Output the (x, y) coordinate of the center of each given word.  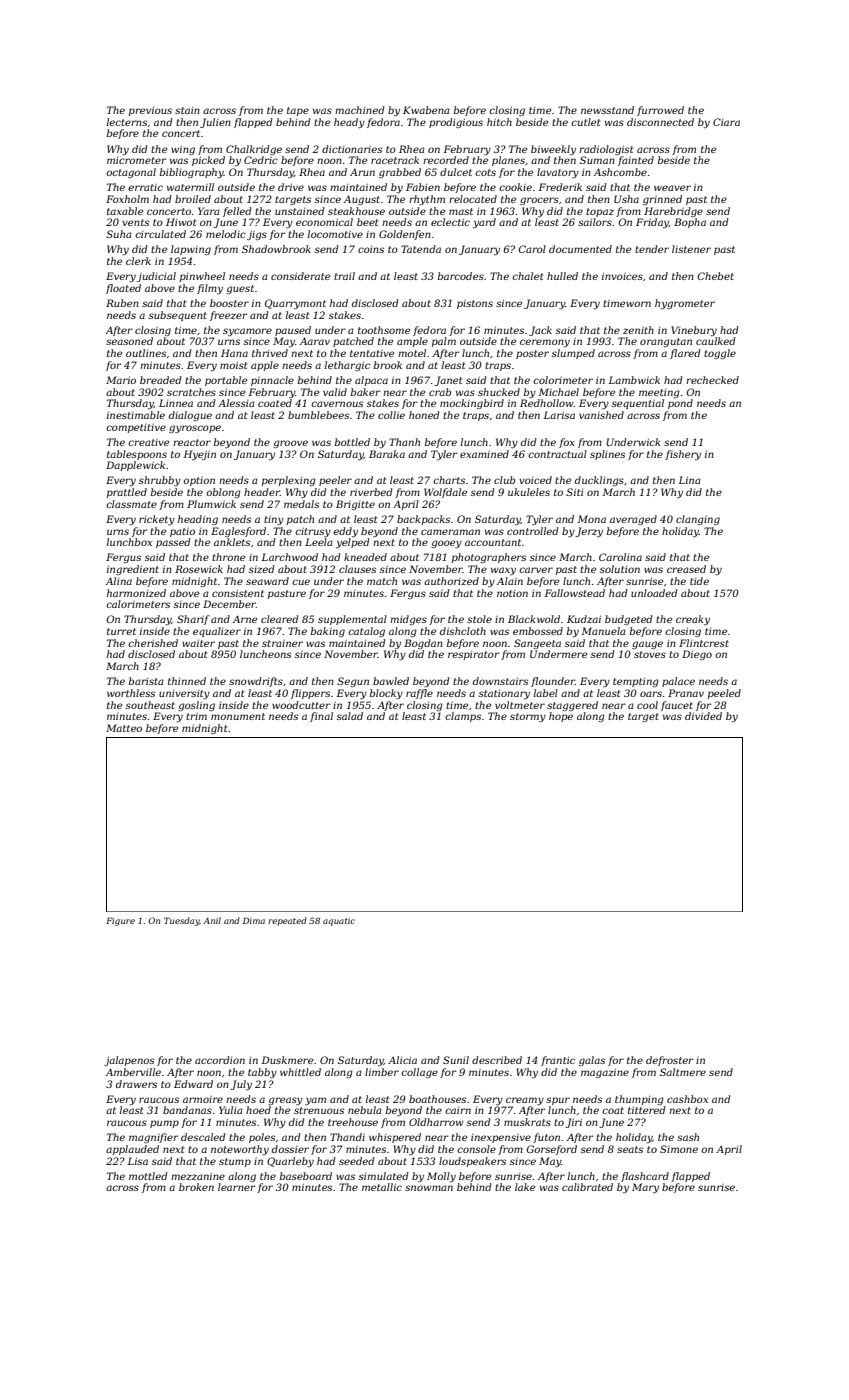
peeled (724, 694)
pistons (475, 304)
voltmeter (520, 705)
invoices (622, 276)
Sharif (193, 620)
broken (196, 1187)
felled (237, 212)
